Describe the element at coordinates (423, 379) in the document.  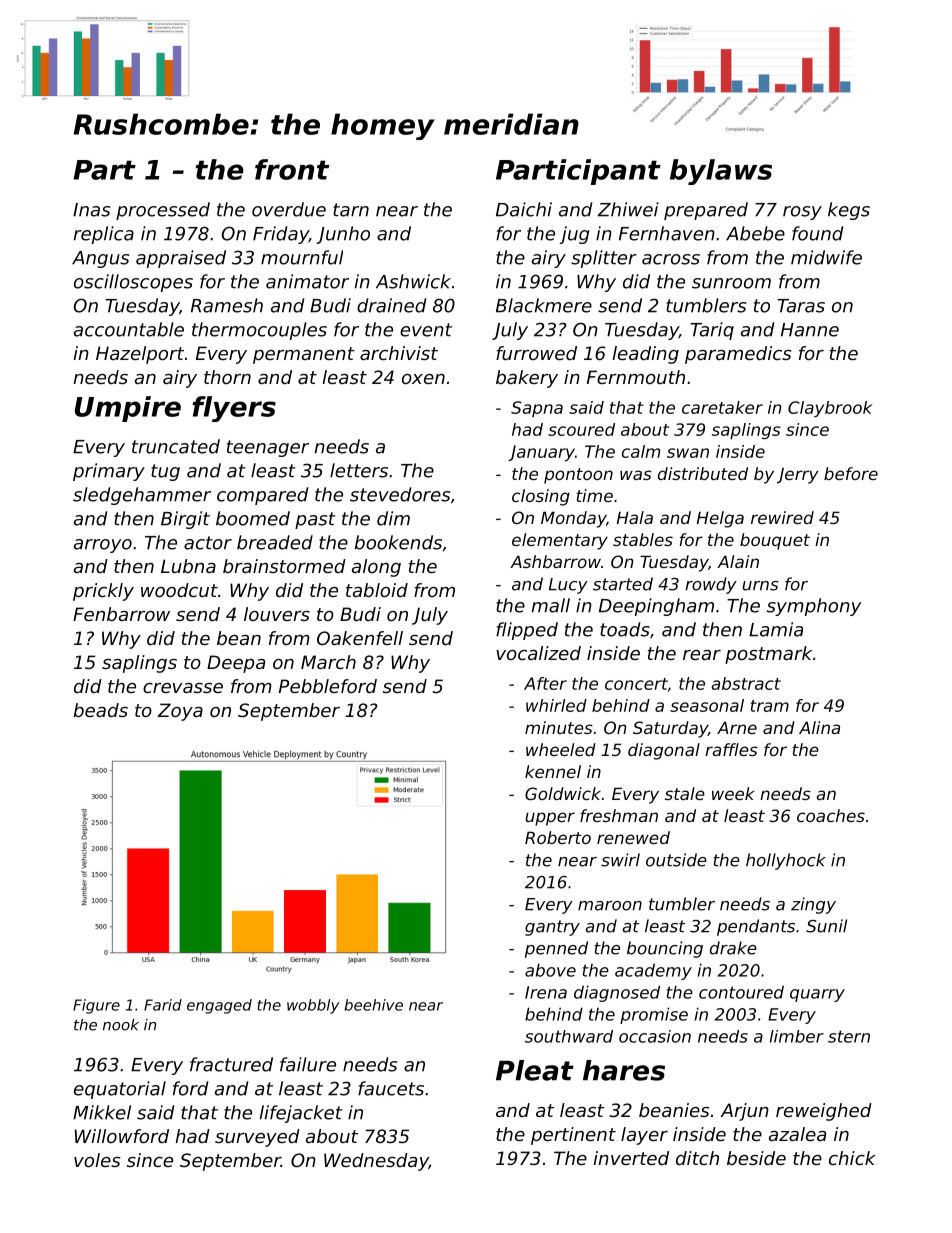
I see `oxen` at that location.
